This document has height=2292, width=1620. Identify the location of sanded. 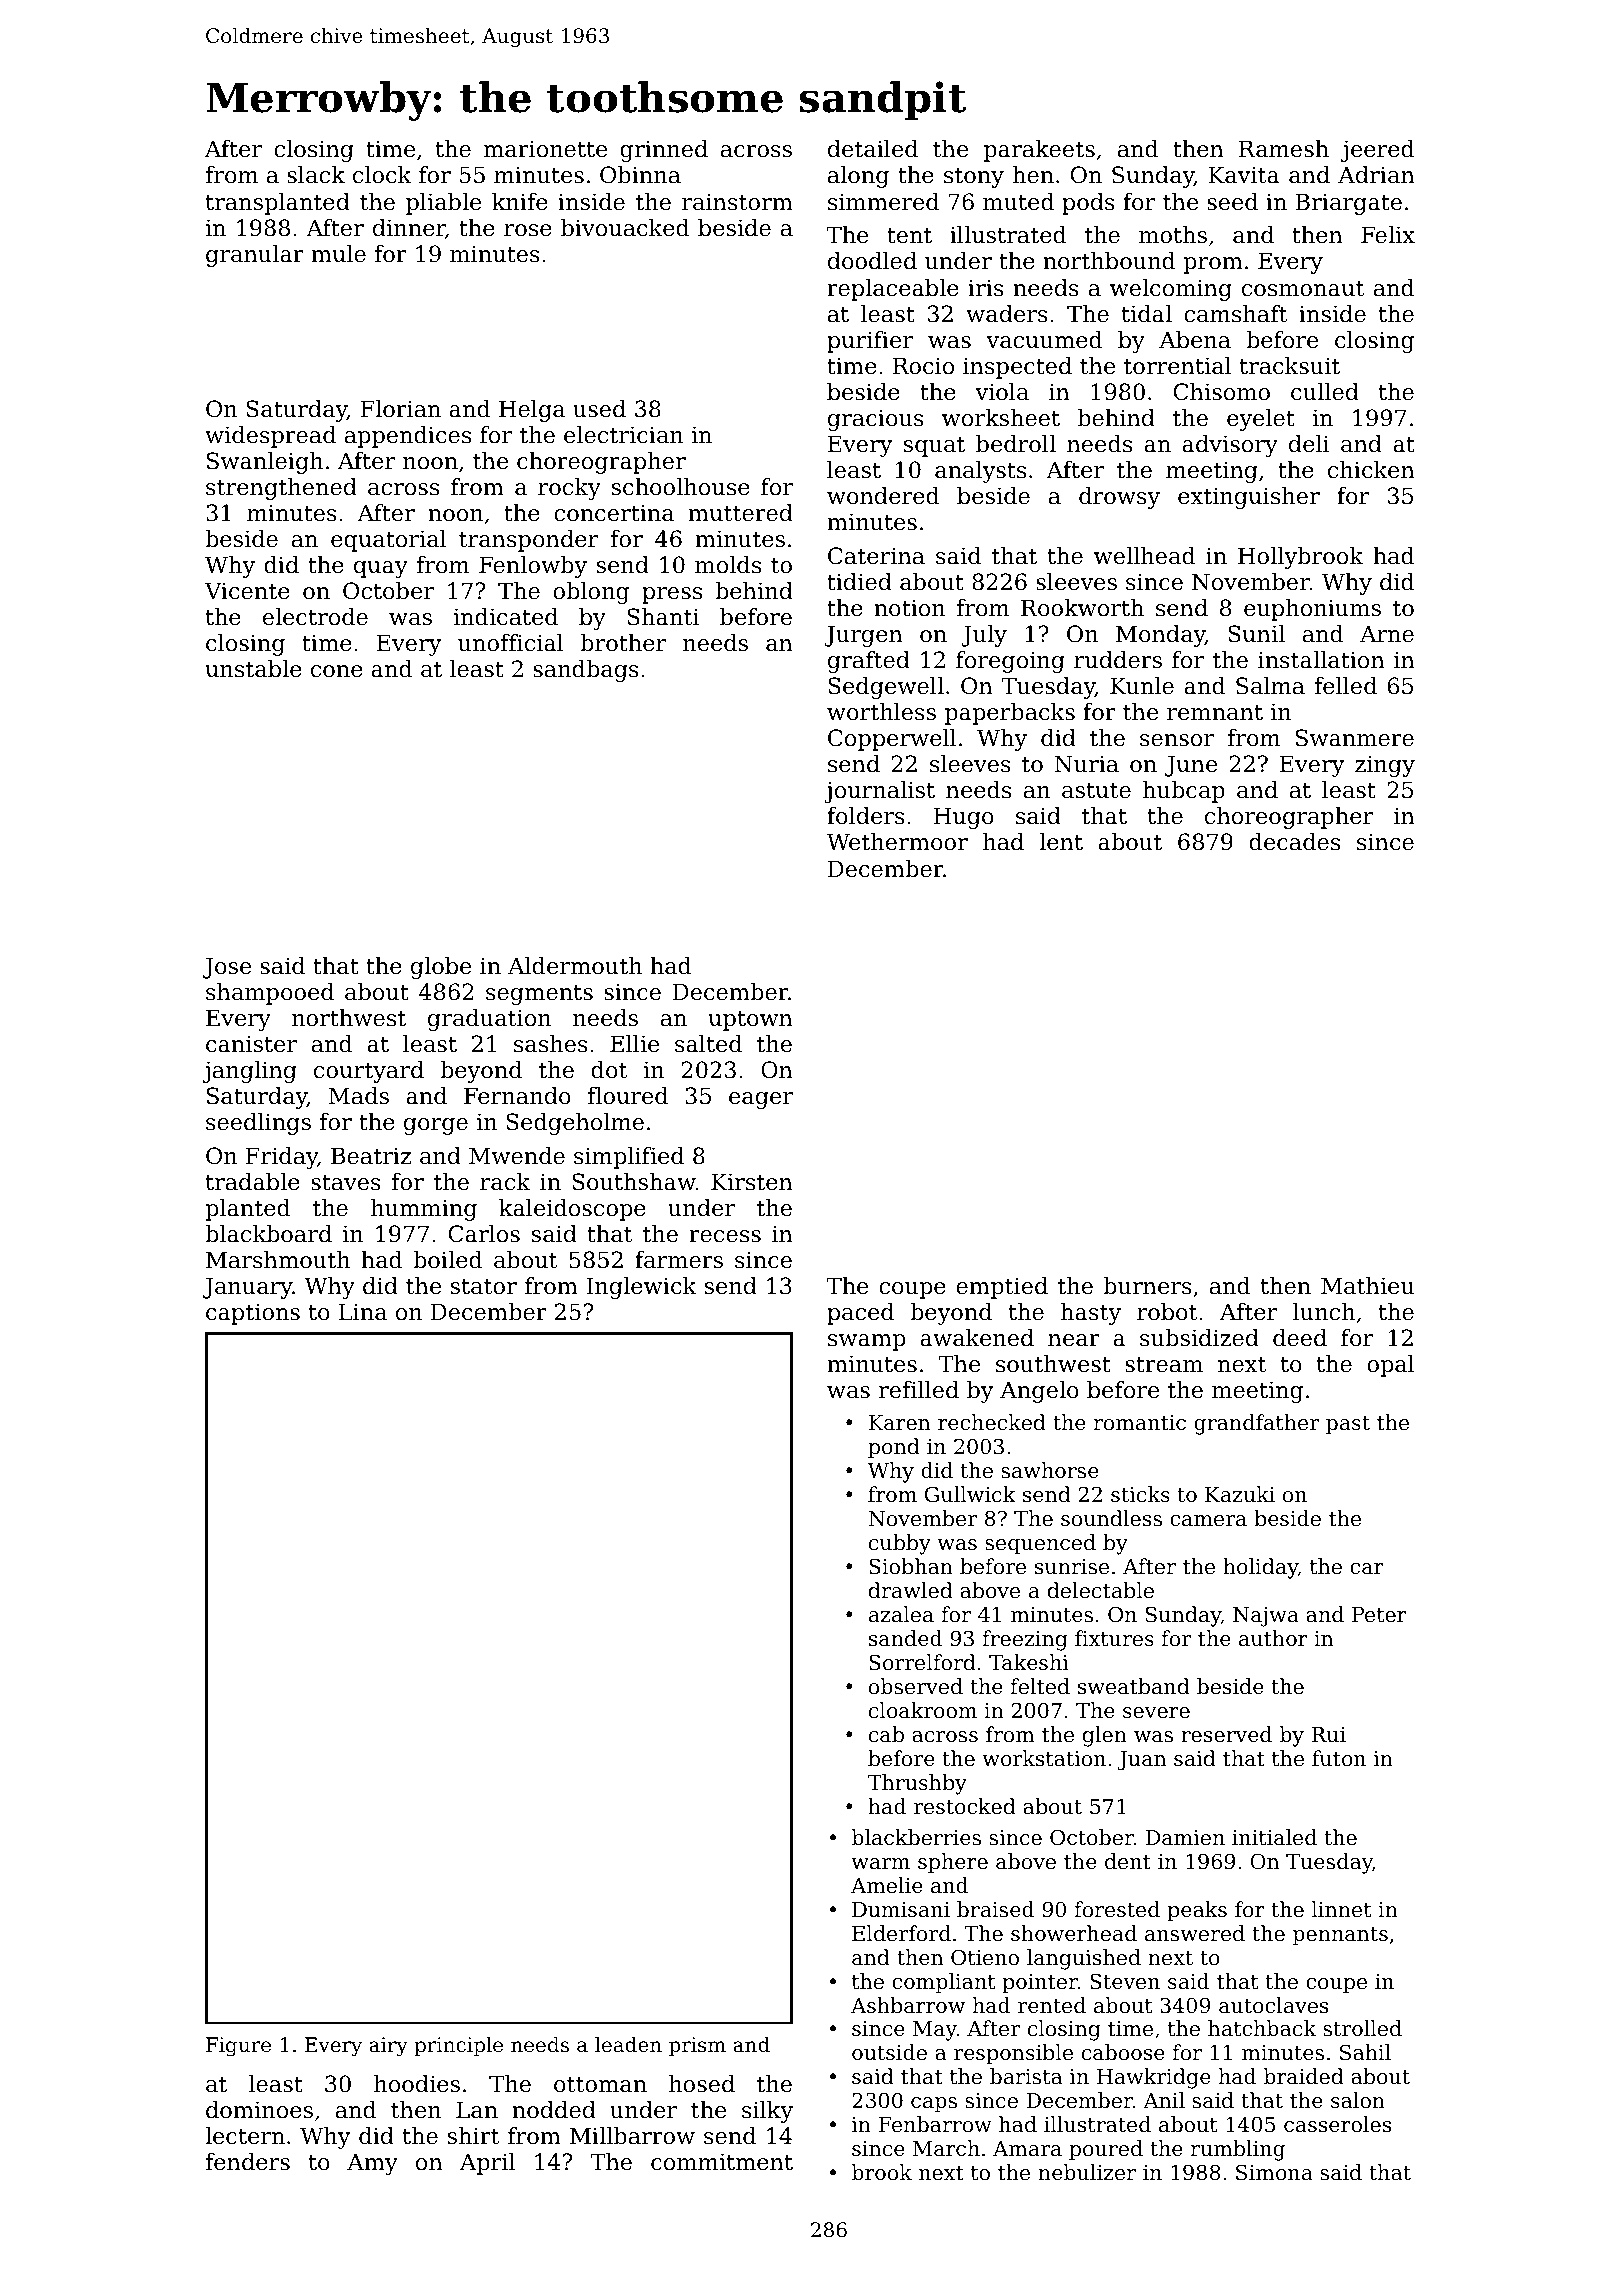
(905, 1638).
